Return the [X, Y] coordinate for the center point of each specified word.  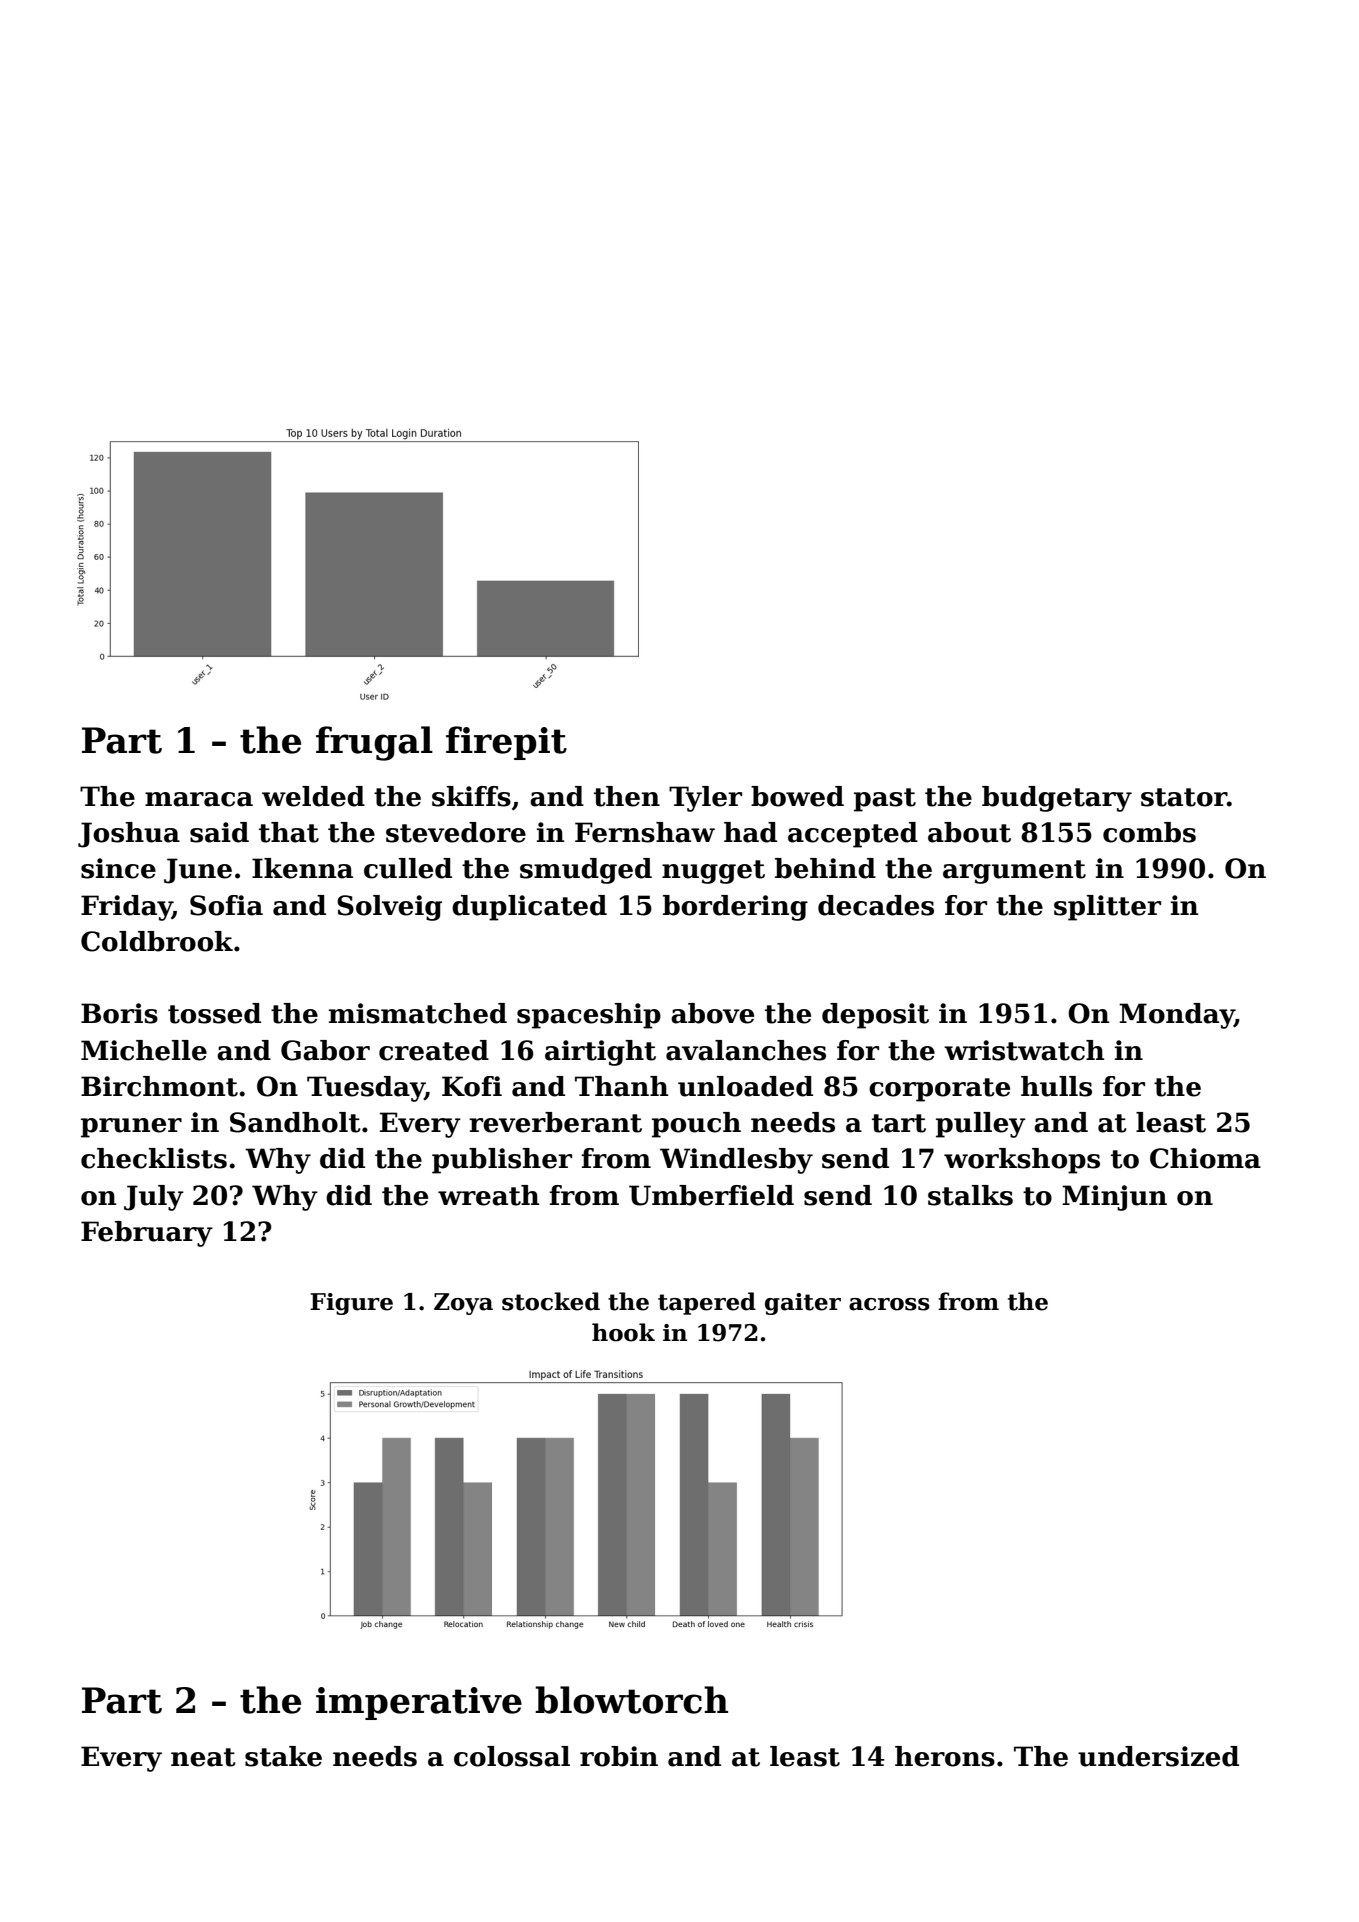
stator [1184, 797]
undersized [1158, 1756]
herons [945, 1756]
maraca [199, 799]
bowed [797, 796]
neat [203, 1757]
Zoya [463, 1304]
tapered [707, 1303]
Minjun [1114, 1198]
